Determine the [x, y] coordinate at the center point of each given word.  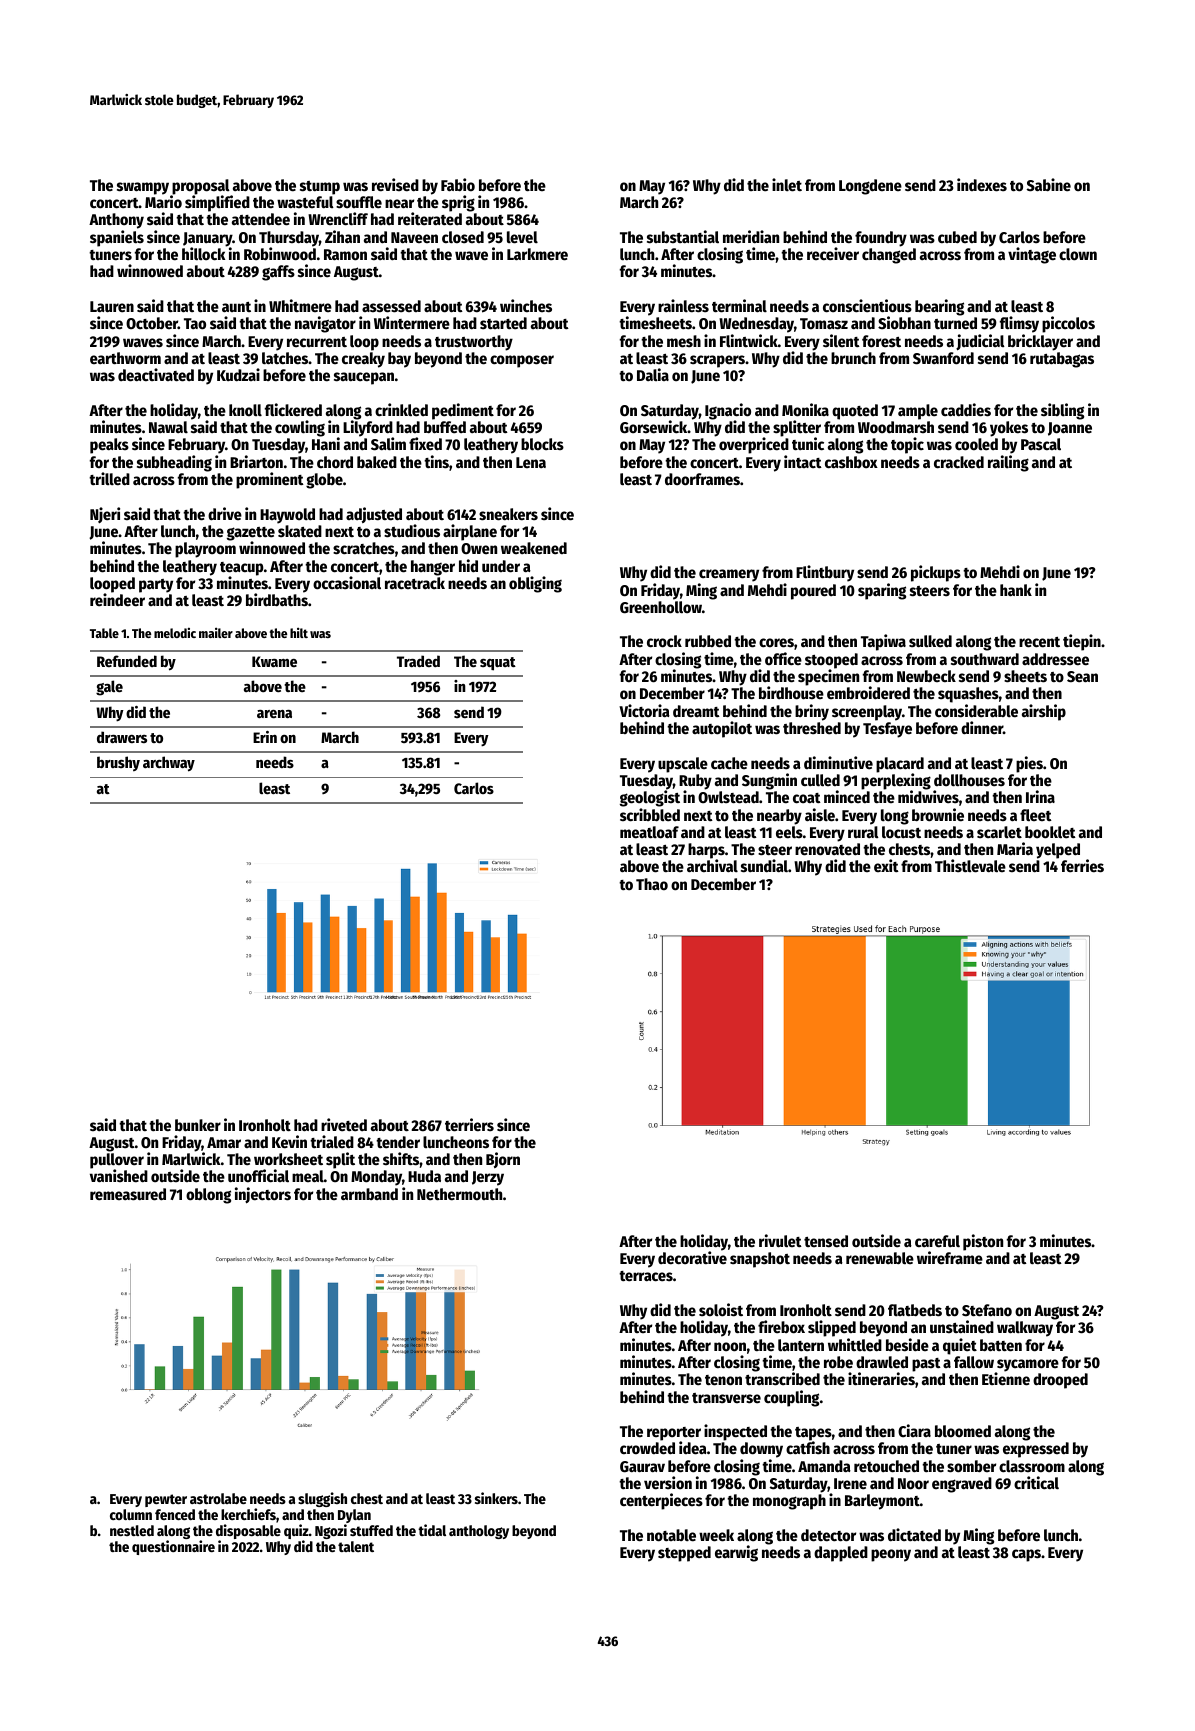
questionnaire [173, 1547]
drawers [122, 737]
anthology [479, 1532]
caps [1026, 1555]
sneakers [508, 514]
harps [706, 851]
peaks [109, 446]
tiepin [1082, 642]
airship [1044, 712]
